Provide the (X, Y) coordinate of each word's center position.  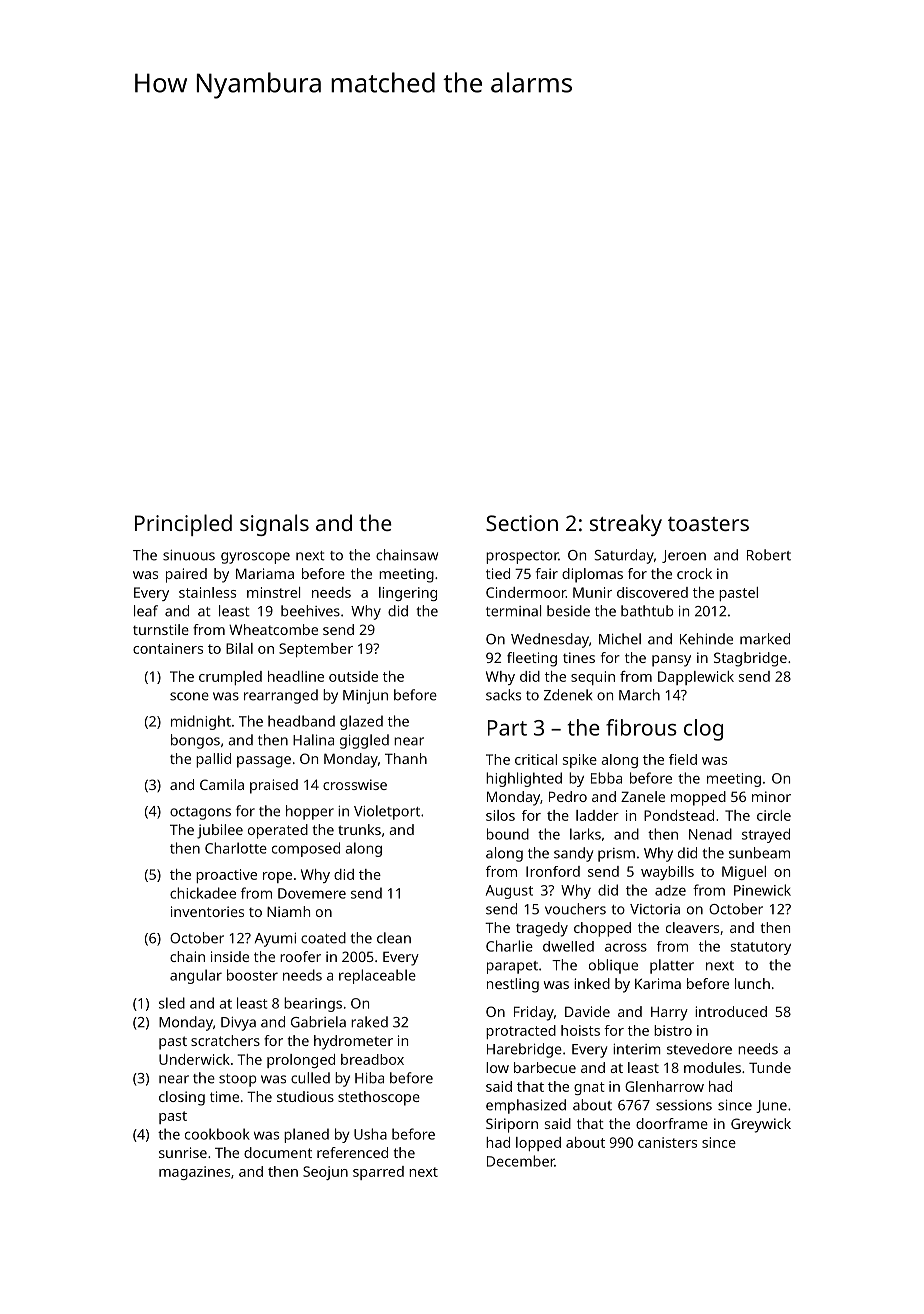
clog (703, 730)
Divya (238, 1024)
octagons (200, 813)
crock (694, 573)
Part (507, 728)
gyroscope (255, 558)
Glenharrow (664, 1086)
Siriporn (512, 1125)
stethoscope (379, 1098)
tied (498, 573)
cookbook (217, 1134)
